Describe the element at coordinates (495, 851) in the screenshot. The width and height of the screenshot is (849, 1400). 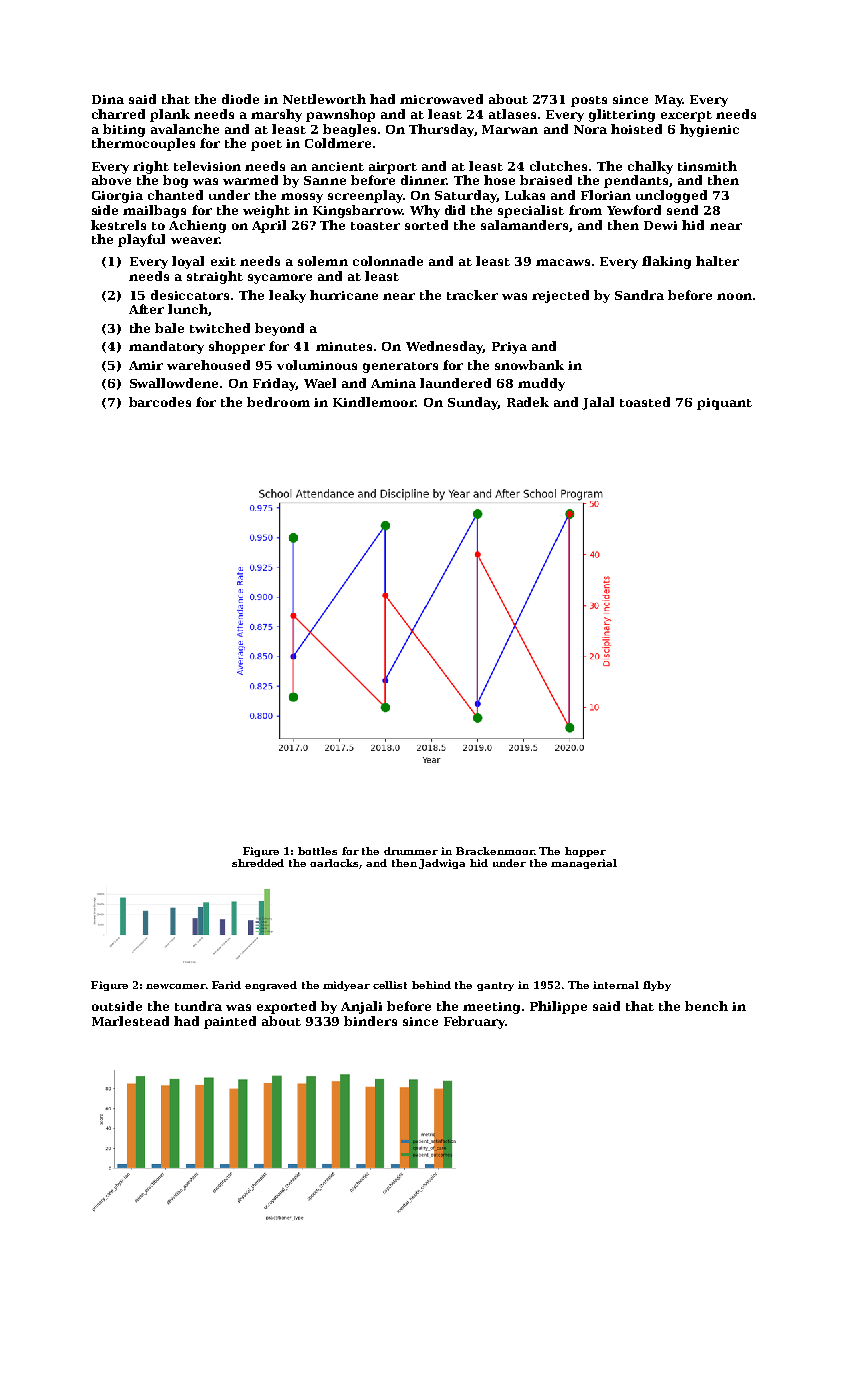
I see `Brackenmoor` at that location.
